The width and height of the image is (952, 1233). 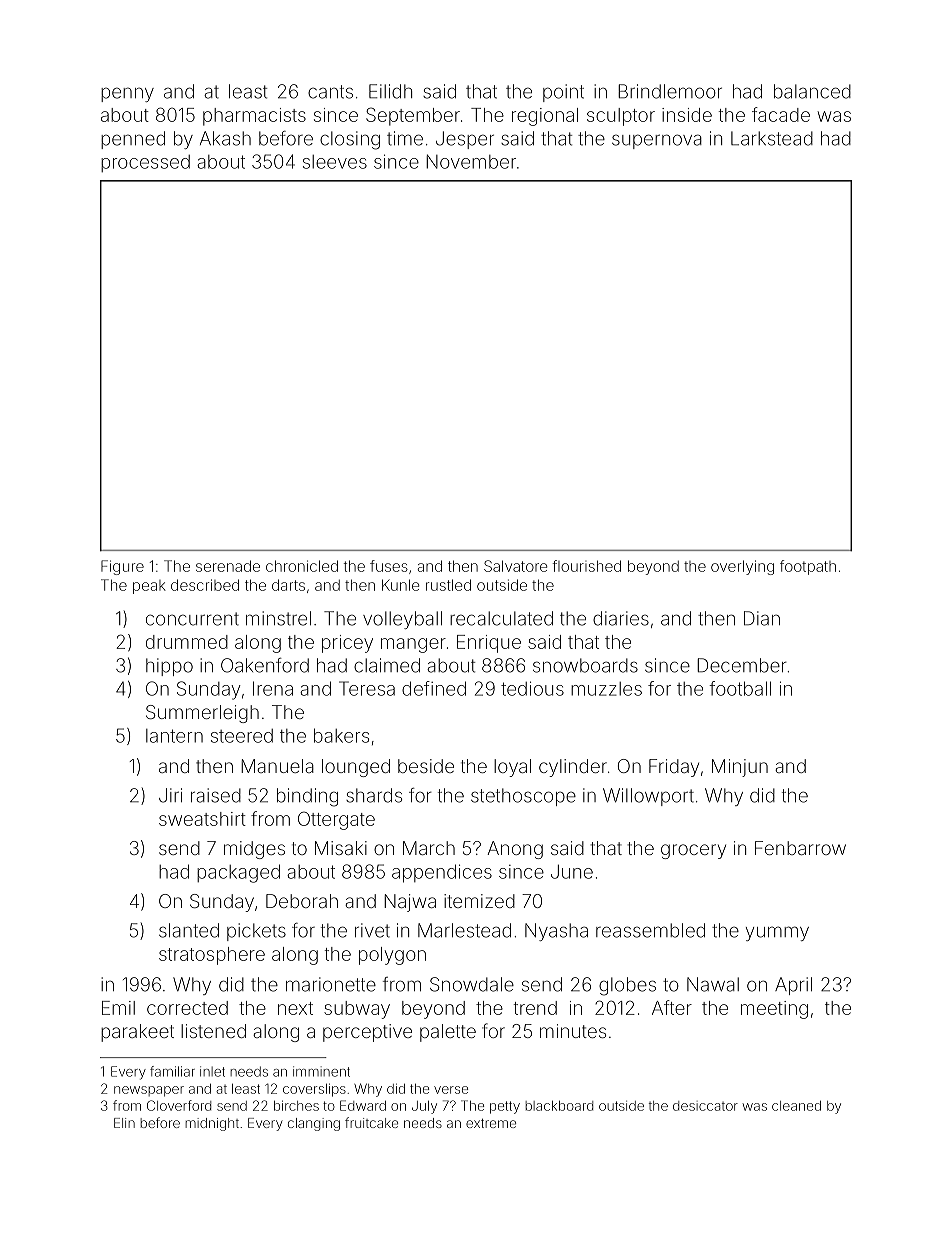 What do you see at coordinates (800, 848) in the image?
I see `Fenbarrow` at bounding box center [800, 848].
